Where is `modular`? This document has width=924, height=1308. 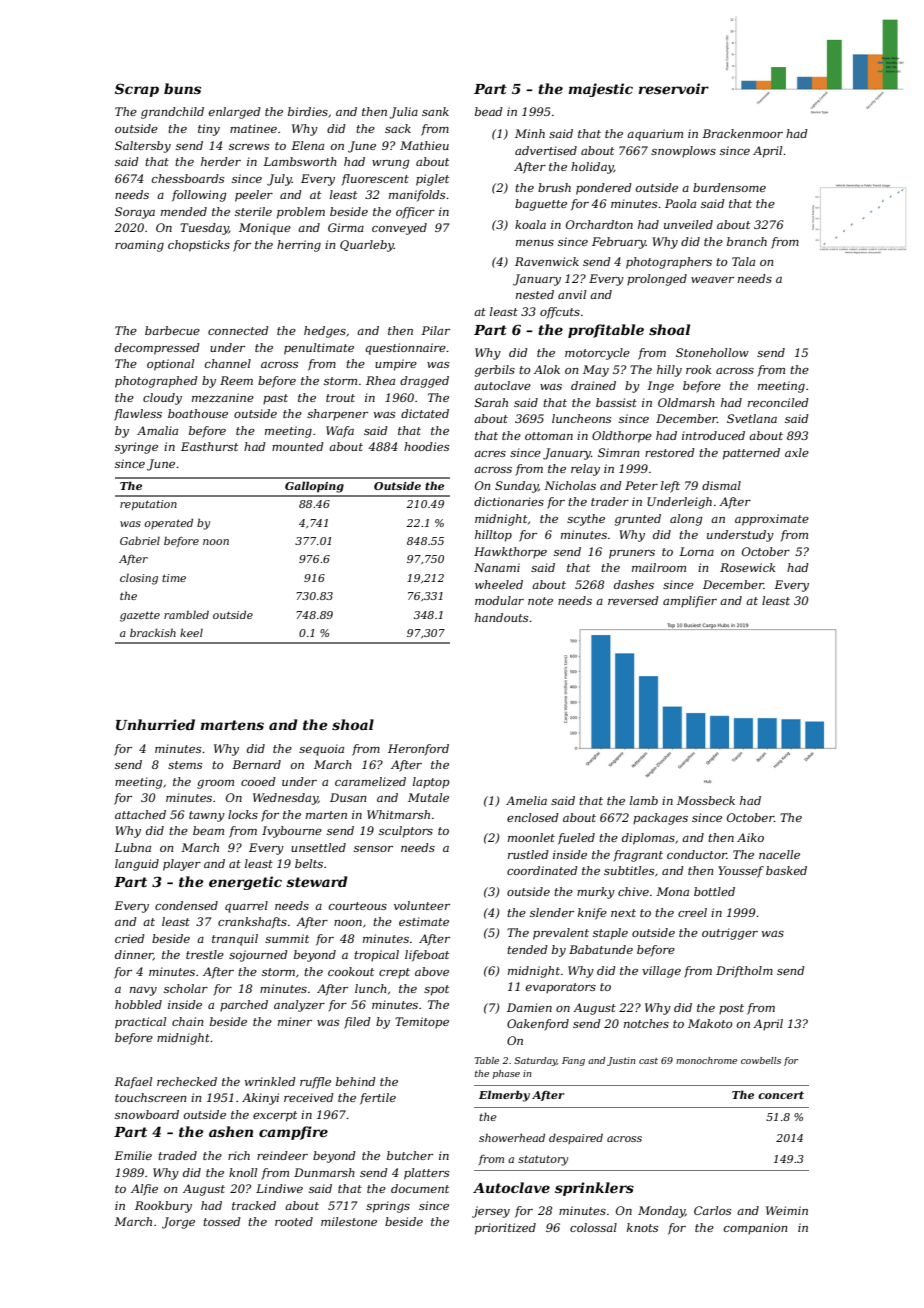 modular is located at coordinates (499, 600).
